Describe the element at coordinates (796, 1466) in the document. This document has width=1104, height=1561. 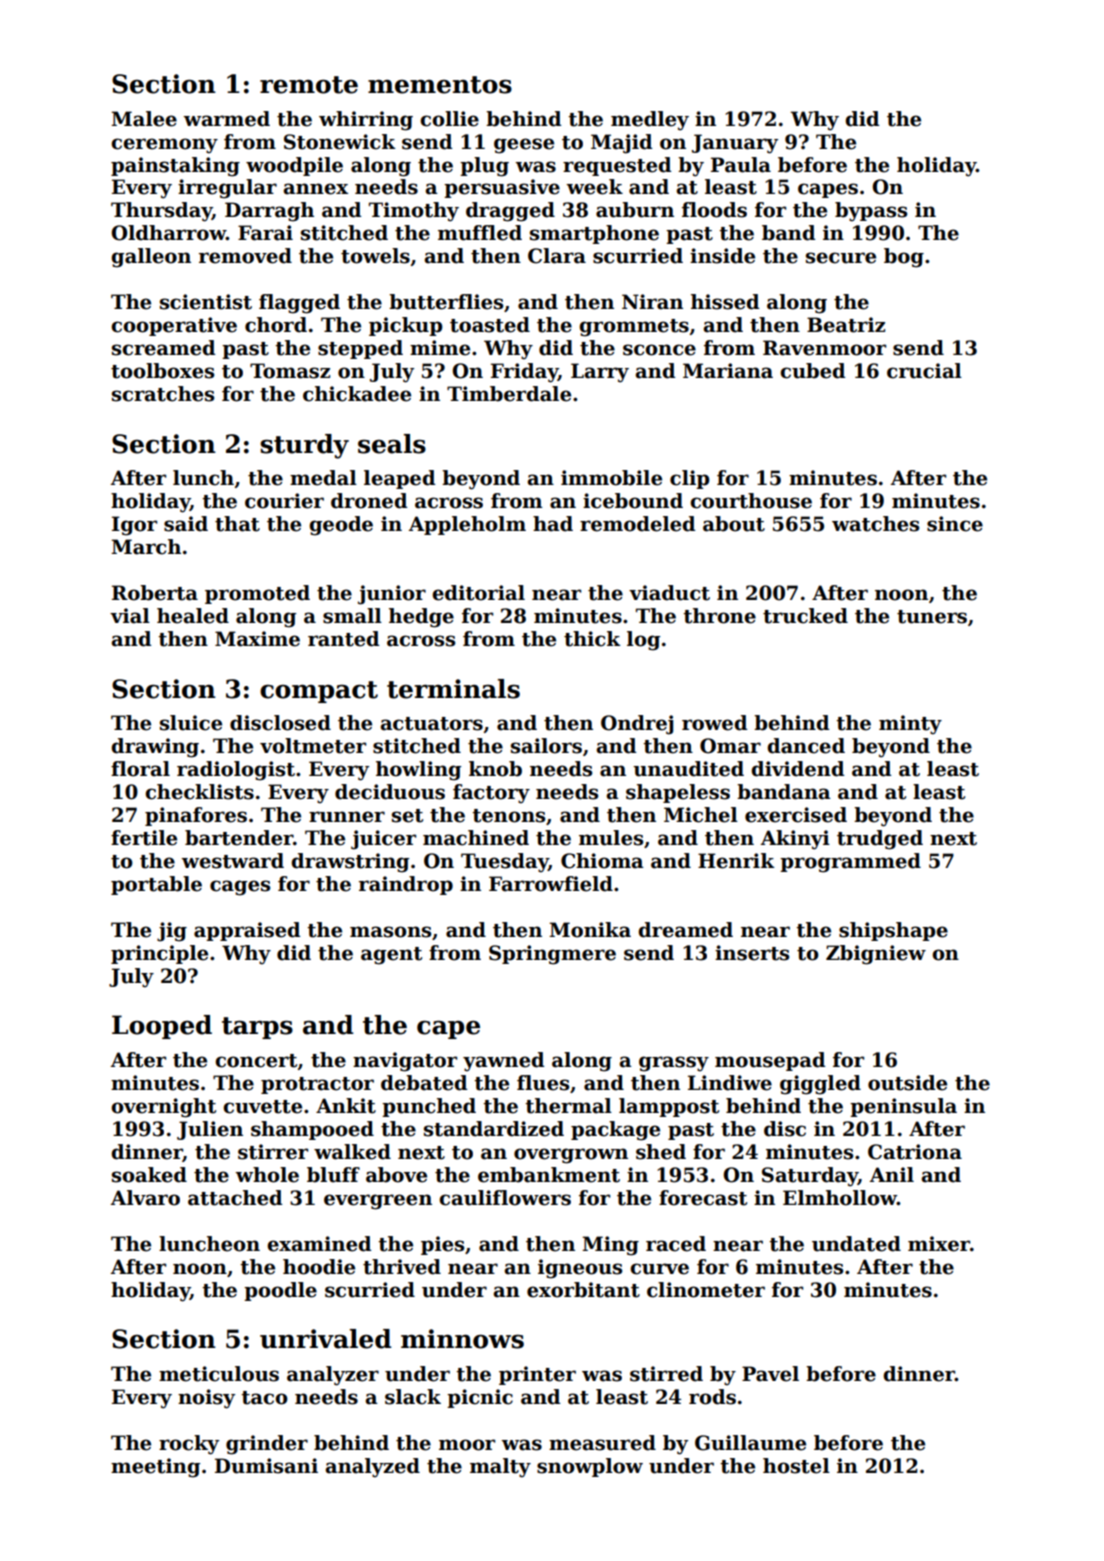
I see `hostel` at that location.
